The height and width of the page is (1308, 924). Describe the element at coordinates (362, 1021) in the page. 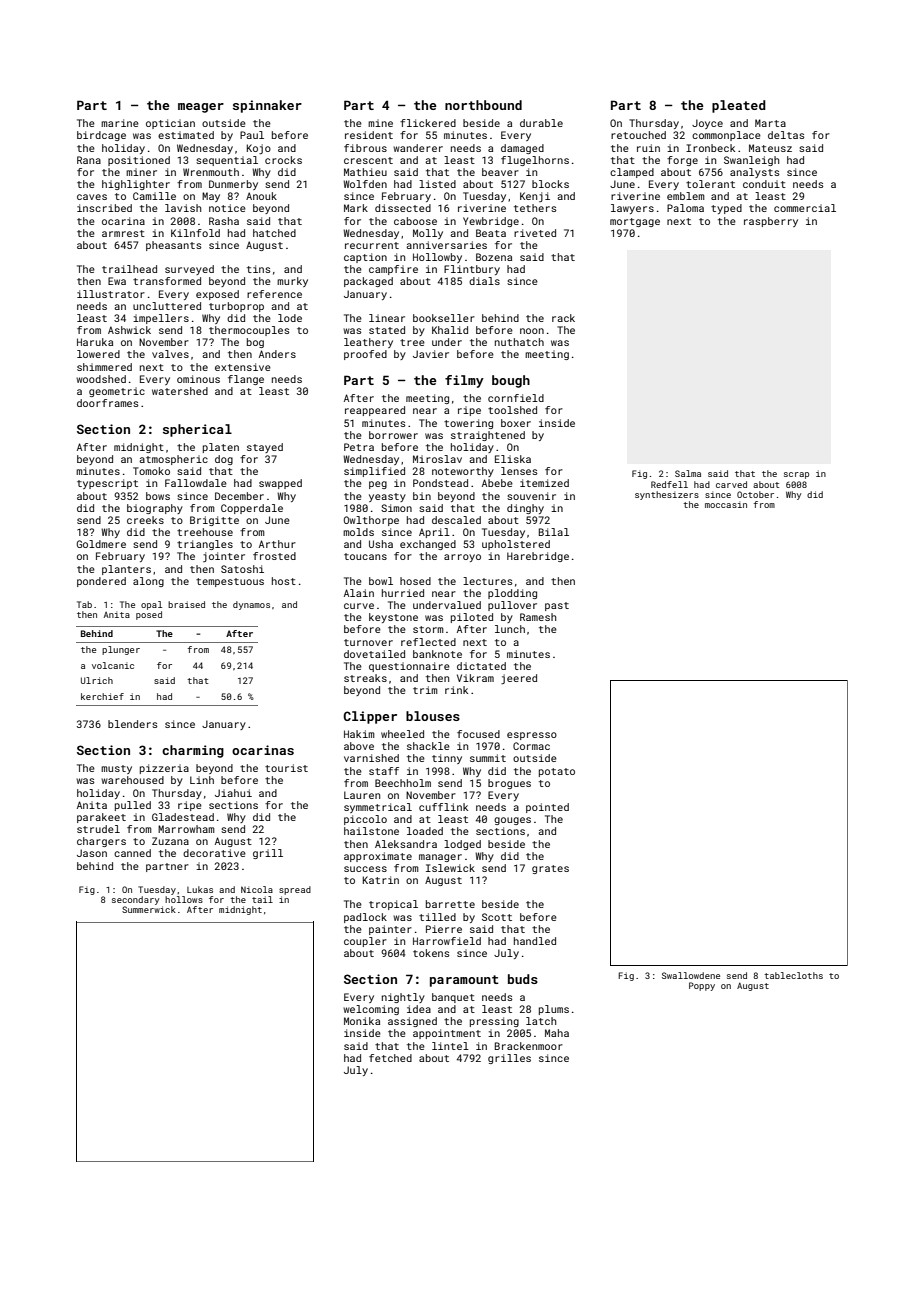

I see `Monika` at that location.
